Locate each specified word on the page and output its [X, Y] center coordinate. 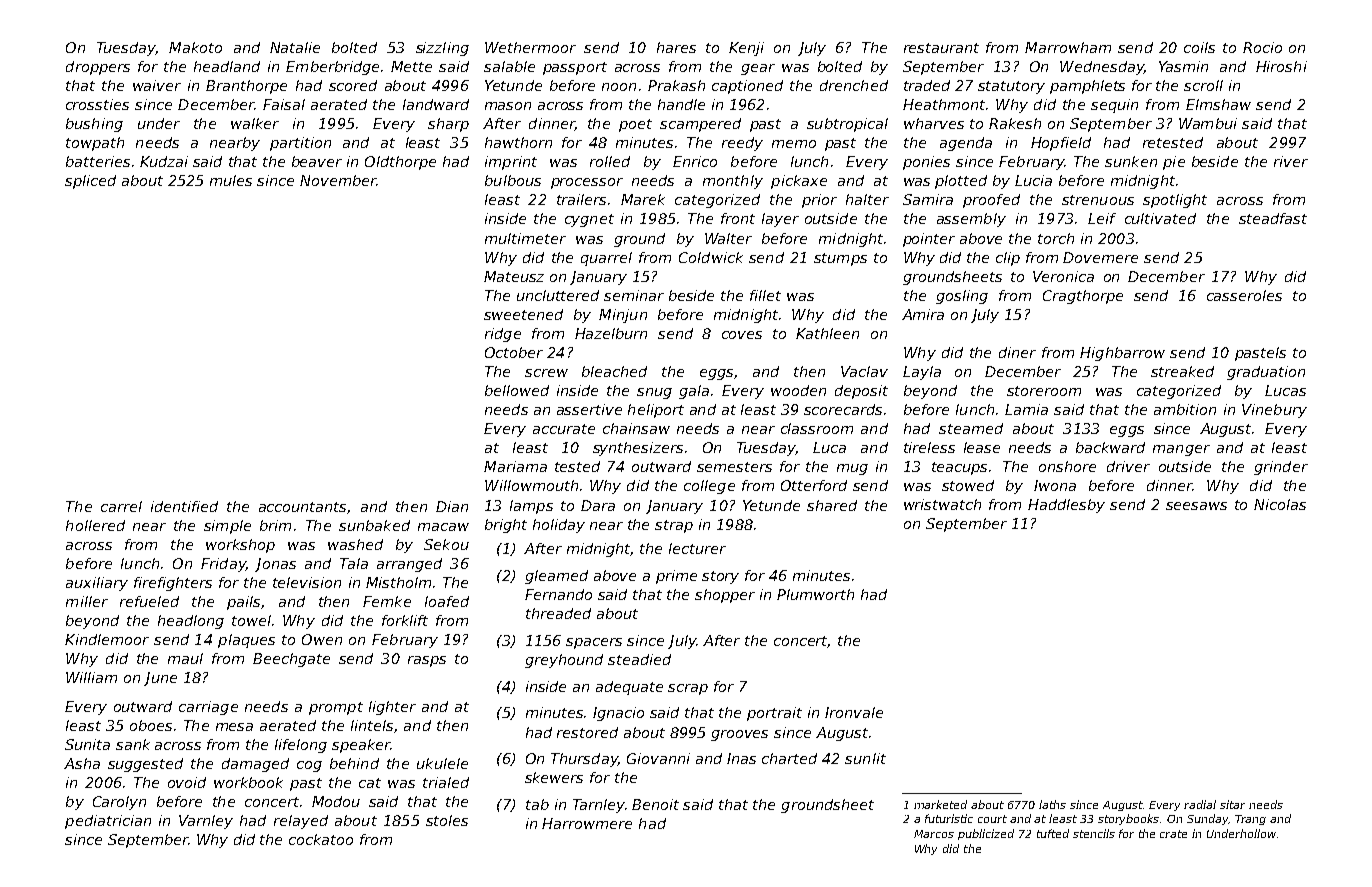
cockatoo [321, 839]
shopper [725, 596]
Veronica [1063, 276]
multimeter [525, 238]
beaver [317, 161]
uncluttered [558, 295]
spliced [90, 182]
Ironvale [854, 712]
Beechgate [291, 660]
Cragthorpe [1083, 297]
